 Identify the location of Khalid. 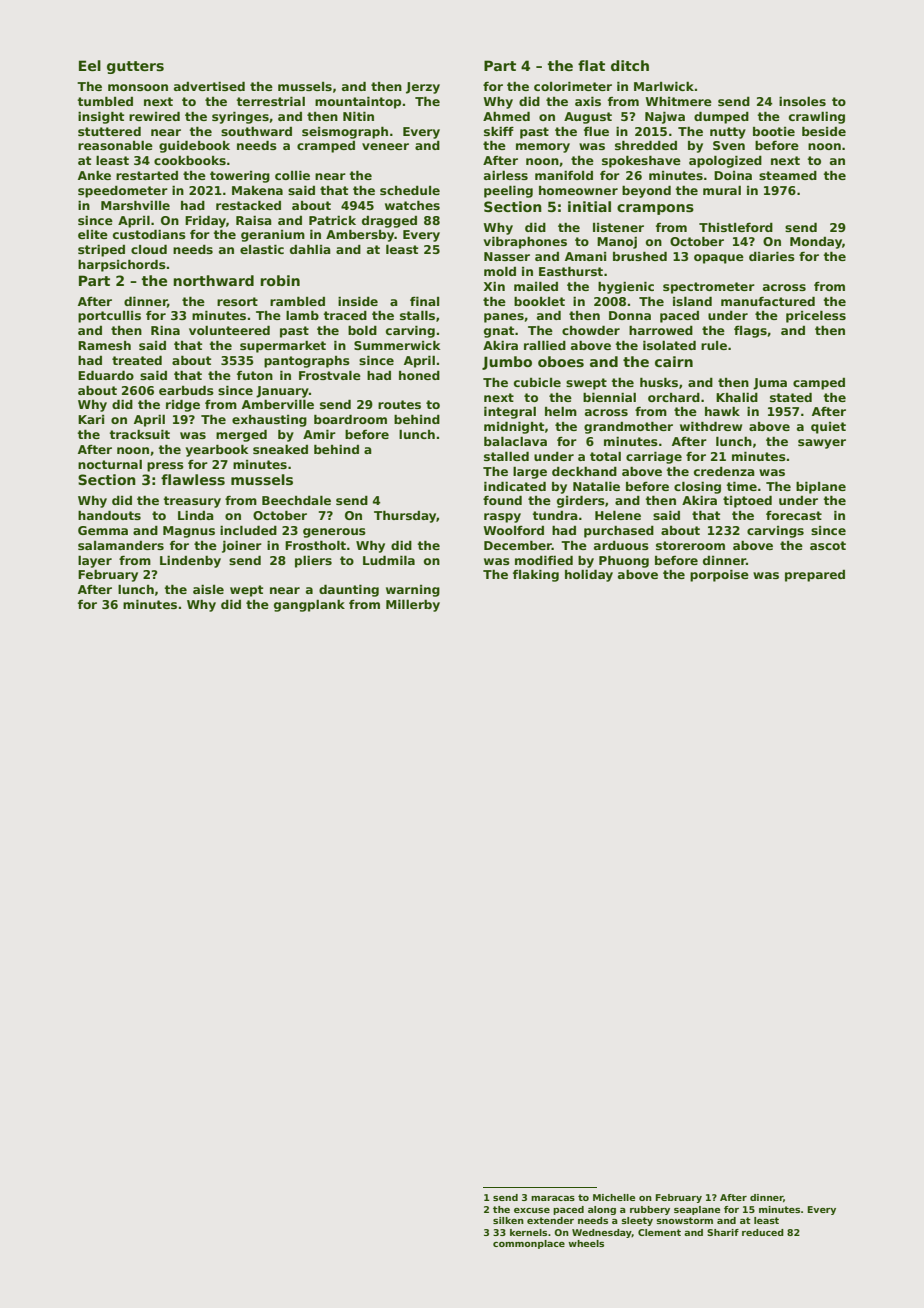
(737, 397).
